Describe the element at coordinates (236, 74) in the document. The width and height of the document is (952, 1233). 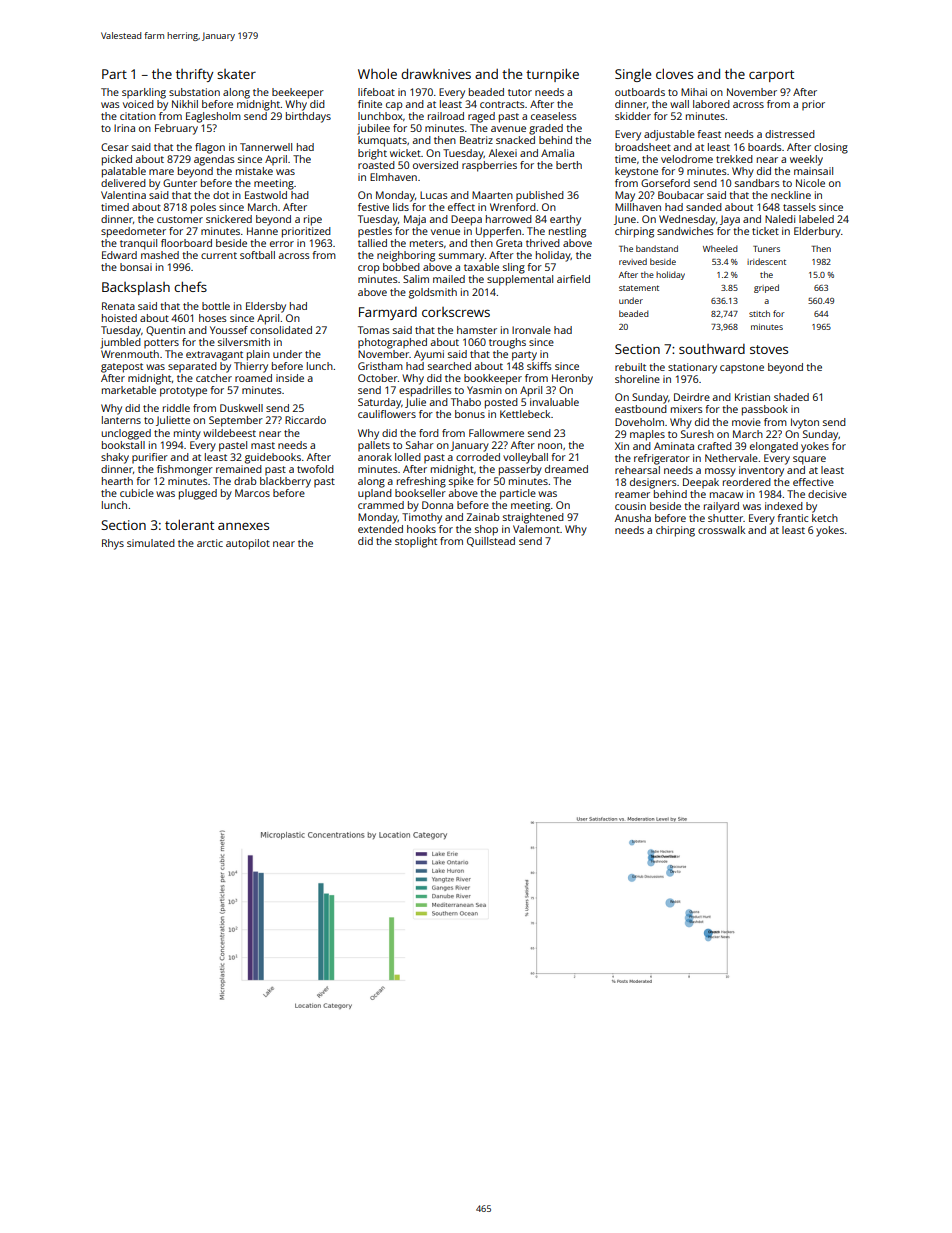
I see `skater` at that location.
